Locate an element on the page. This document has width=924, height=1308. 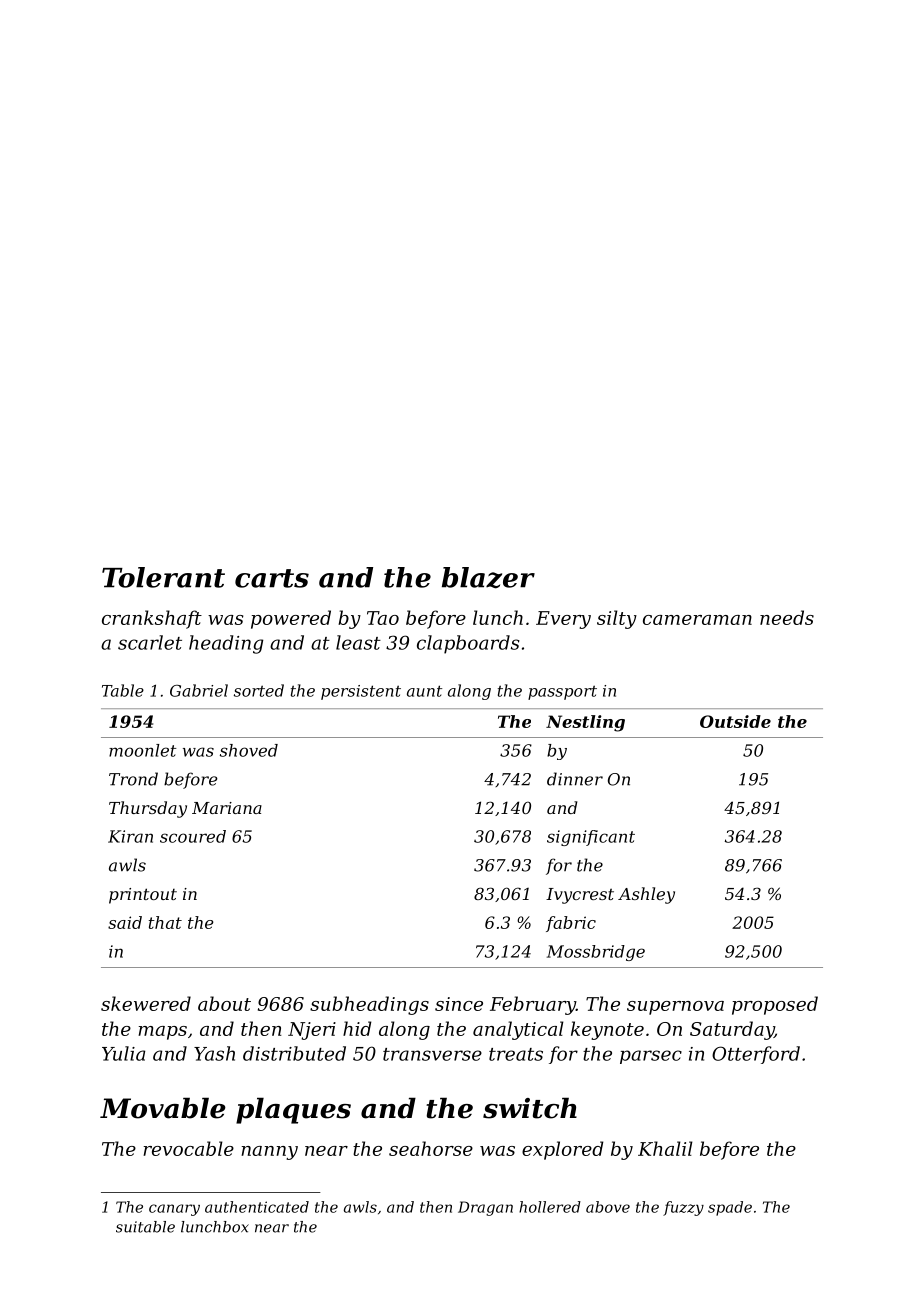
switch is located at coordinates (530, 1108).
